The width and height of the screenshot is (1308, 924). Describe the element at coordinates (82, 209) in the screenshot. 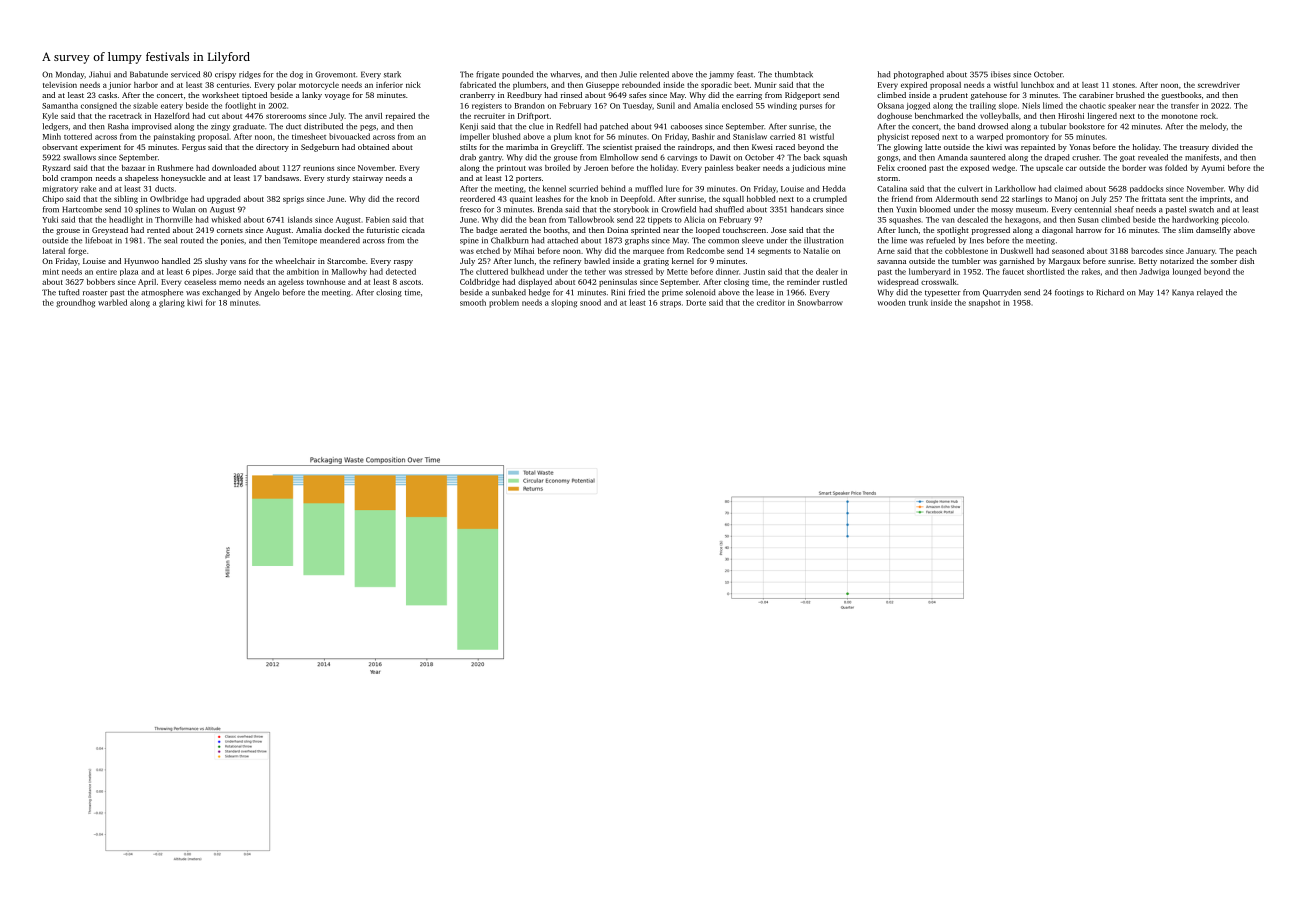

I see `Hartcombe` at that location.
